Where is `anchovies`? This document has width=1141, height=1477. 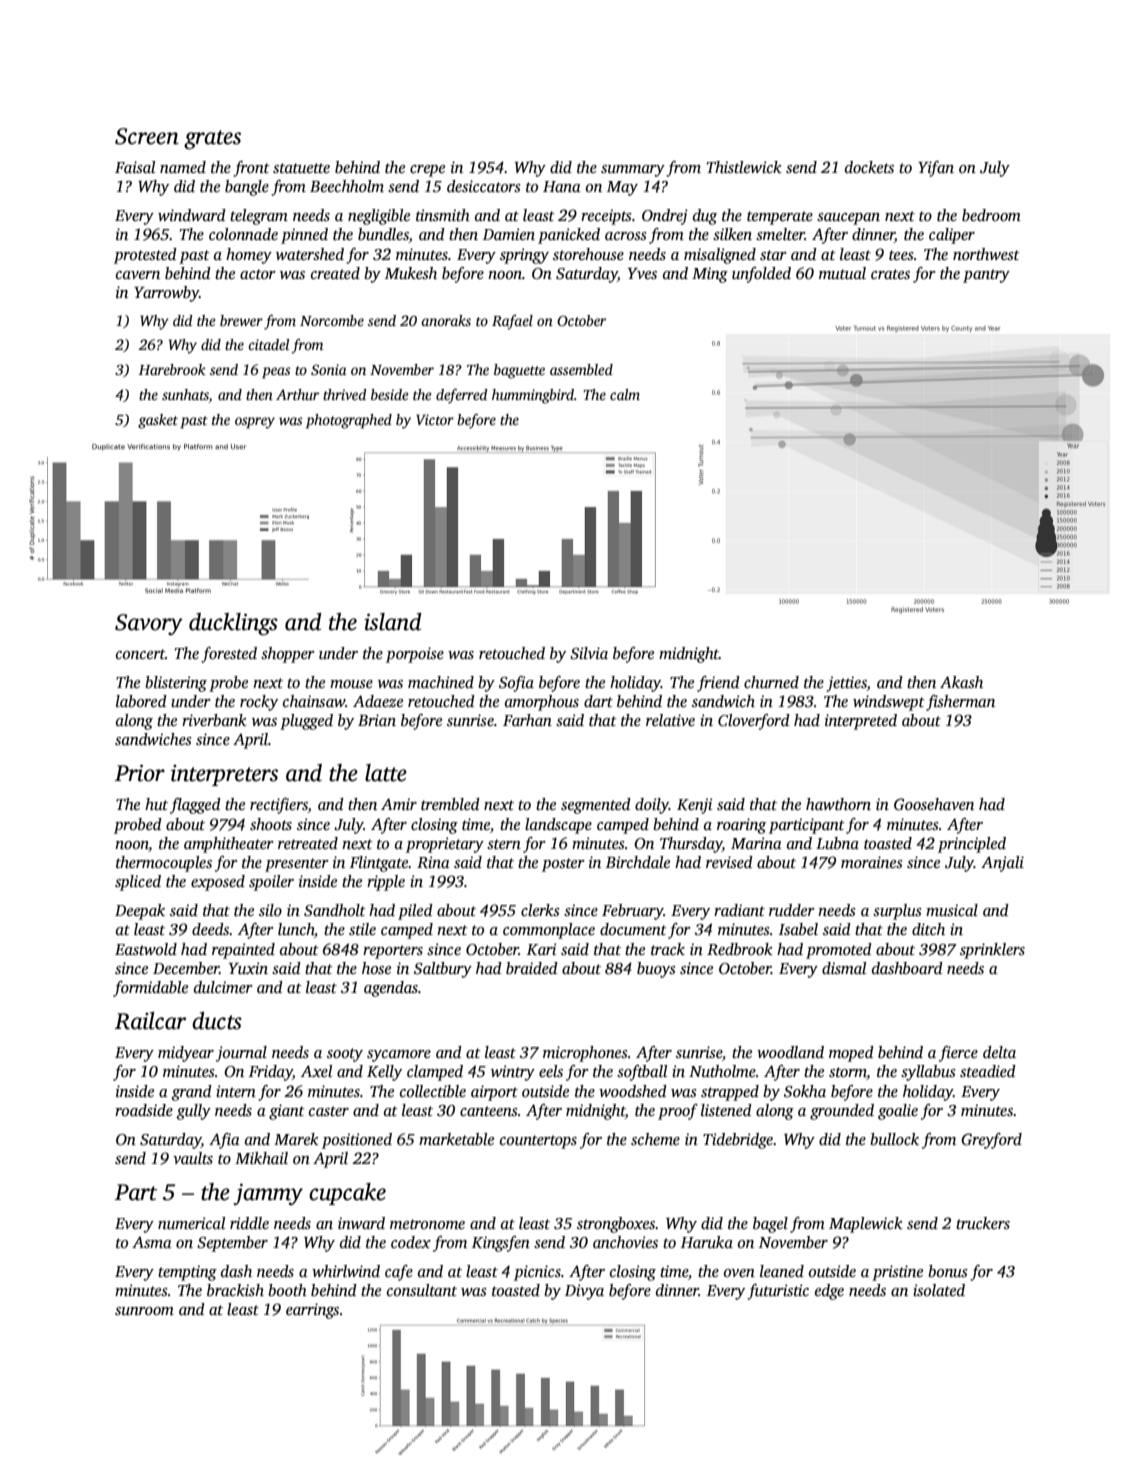
anchovies is located at coordinates (625, 1242).
